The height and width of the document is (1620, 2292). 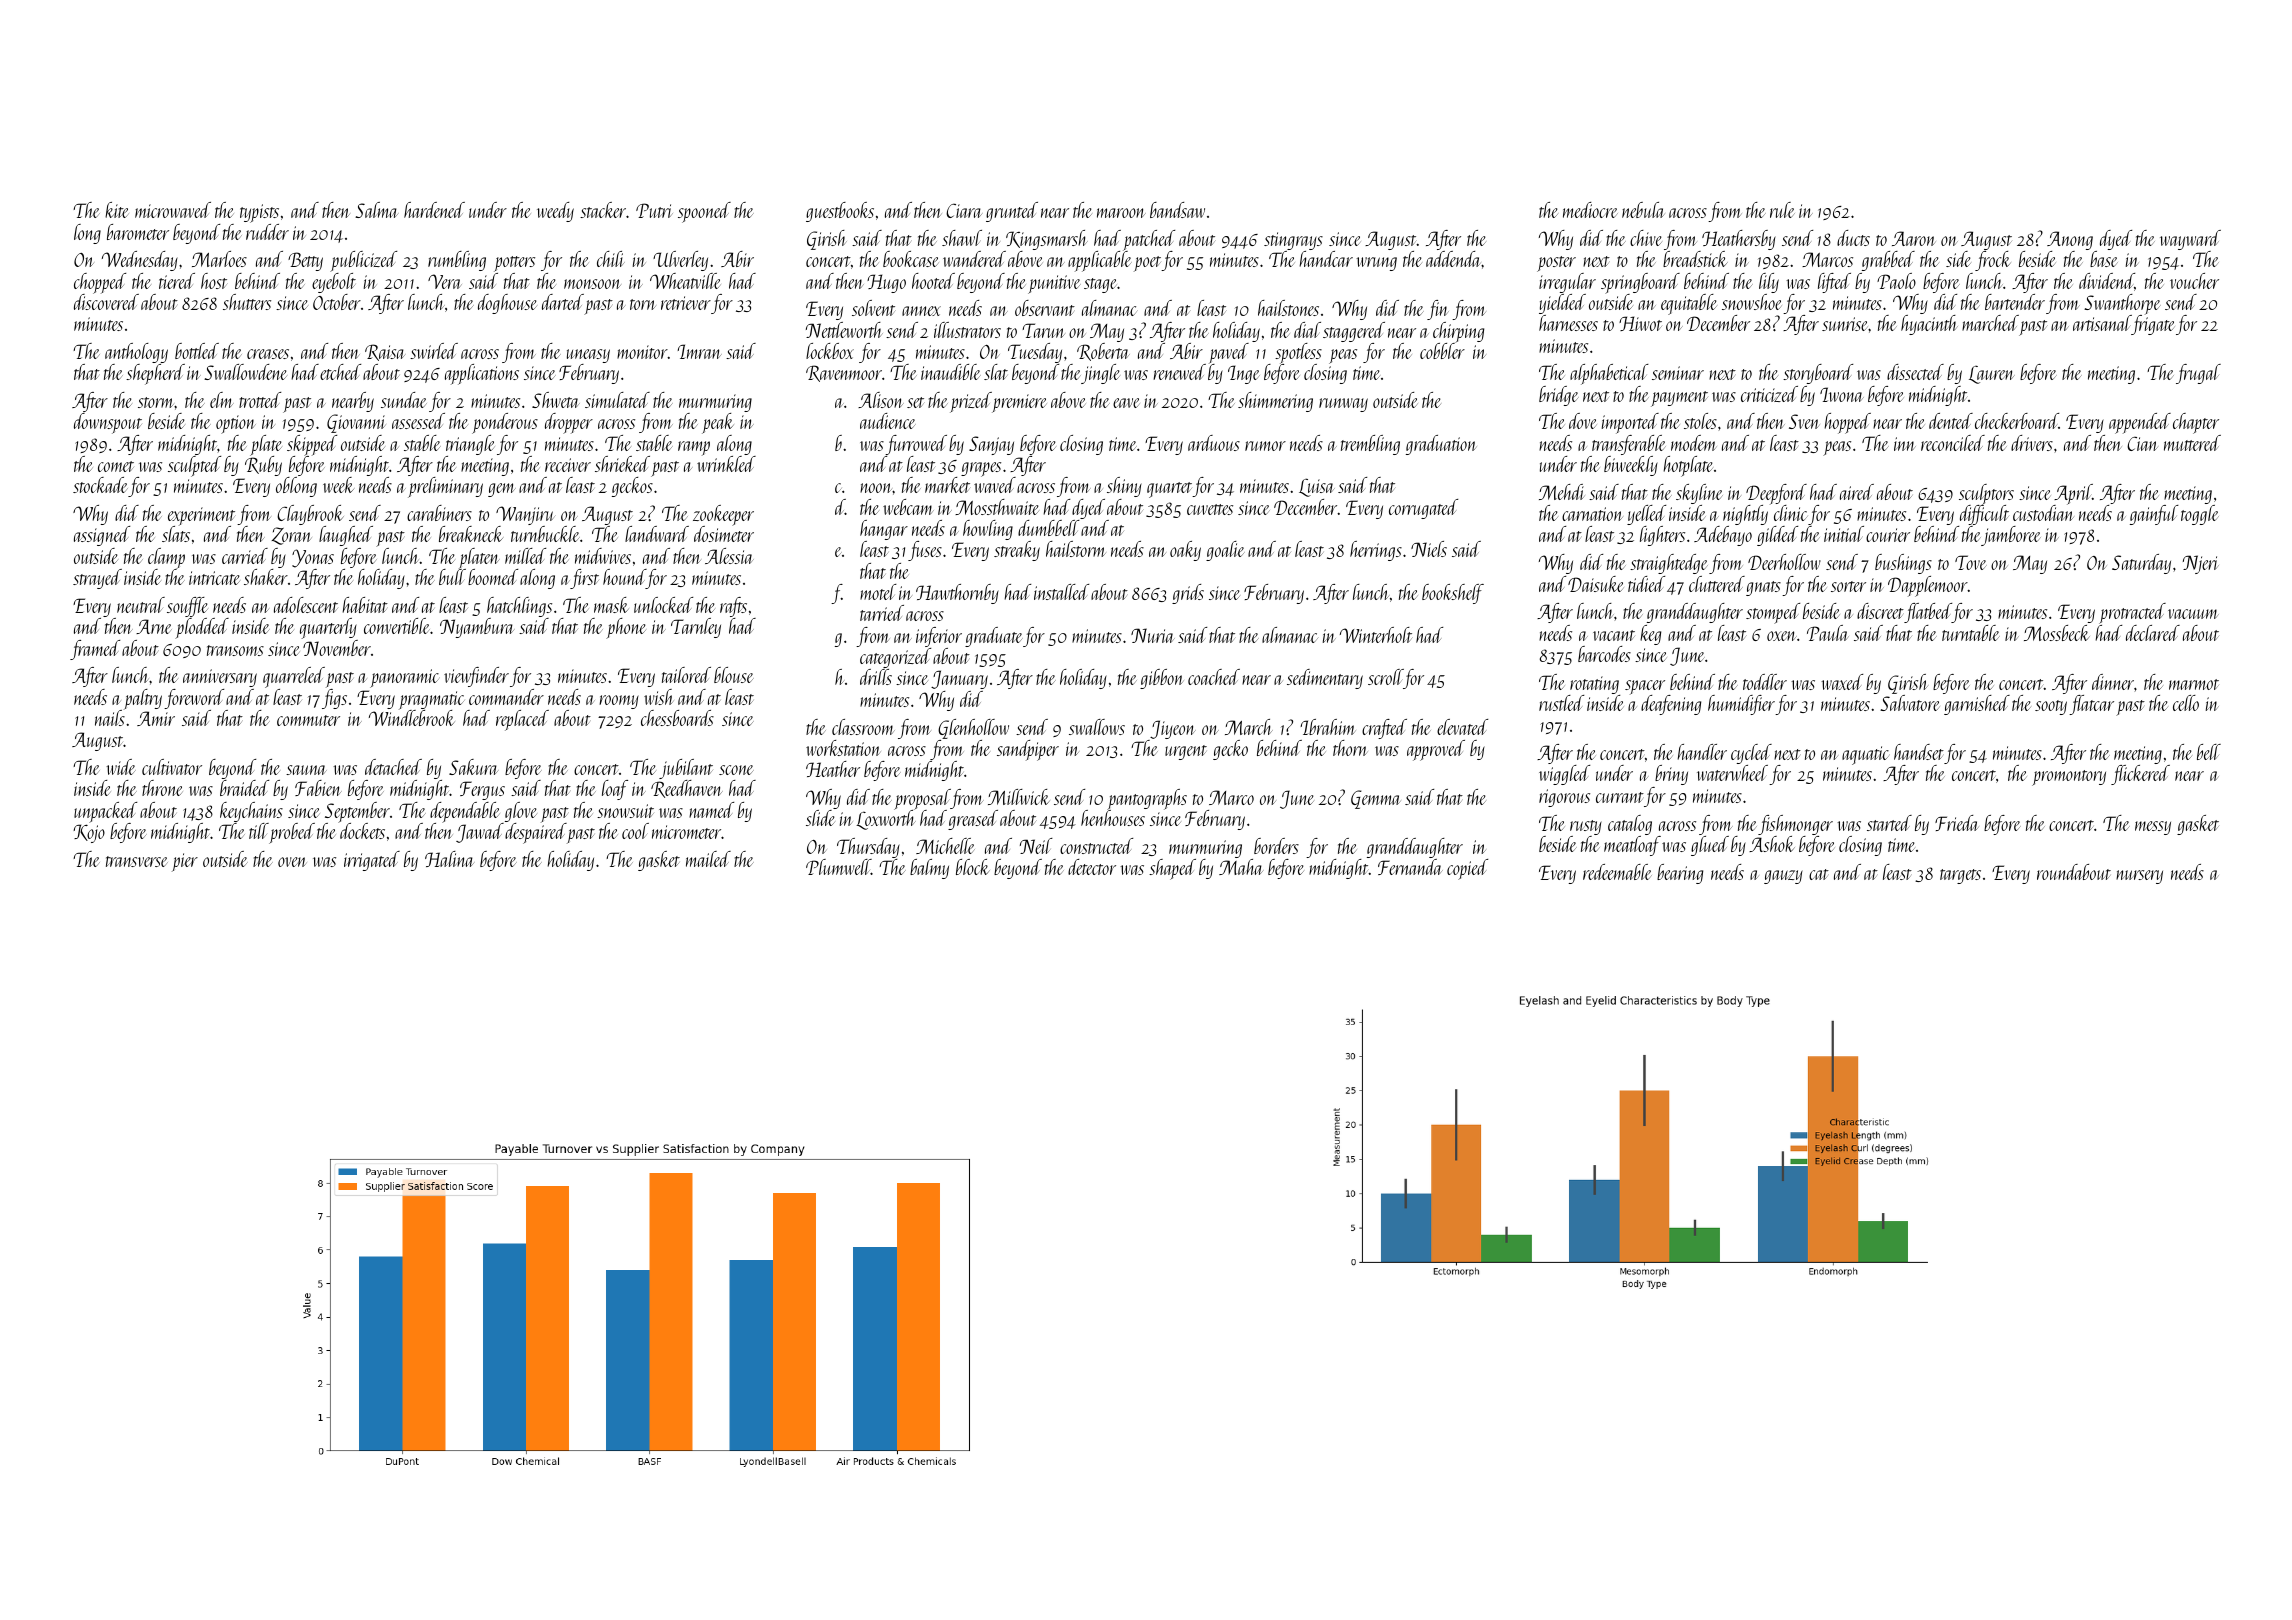 What do you see at coordinates (925, 551) in the document?
I see `fuses` at bounding box center [925, 551].
